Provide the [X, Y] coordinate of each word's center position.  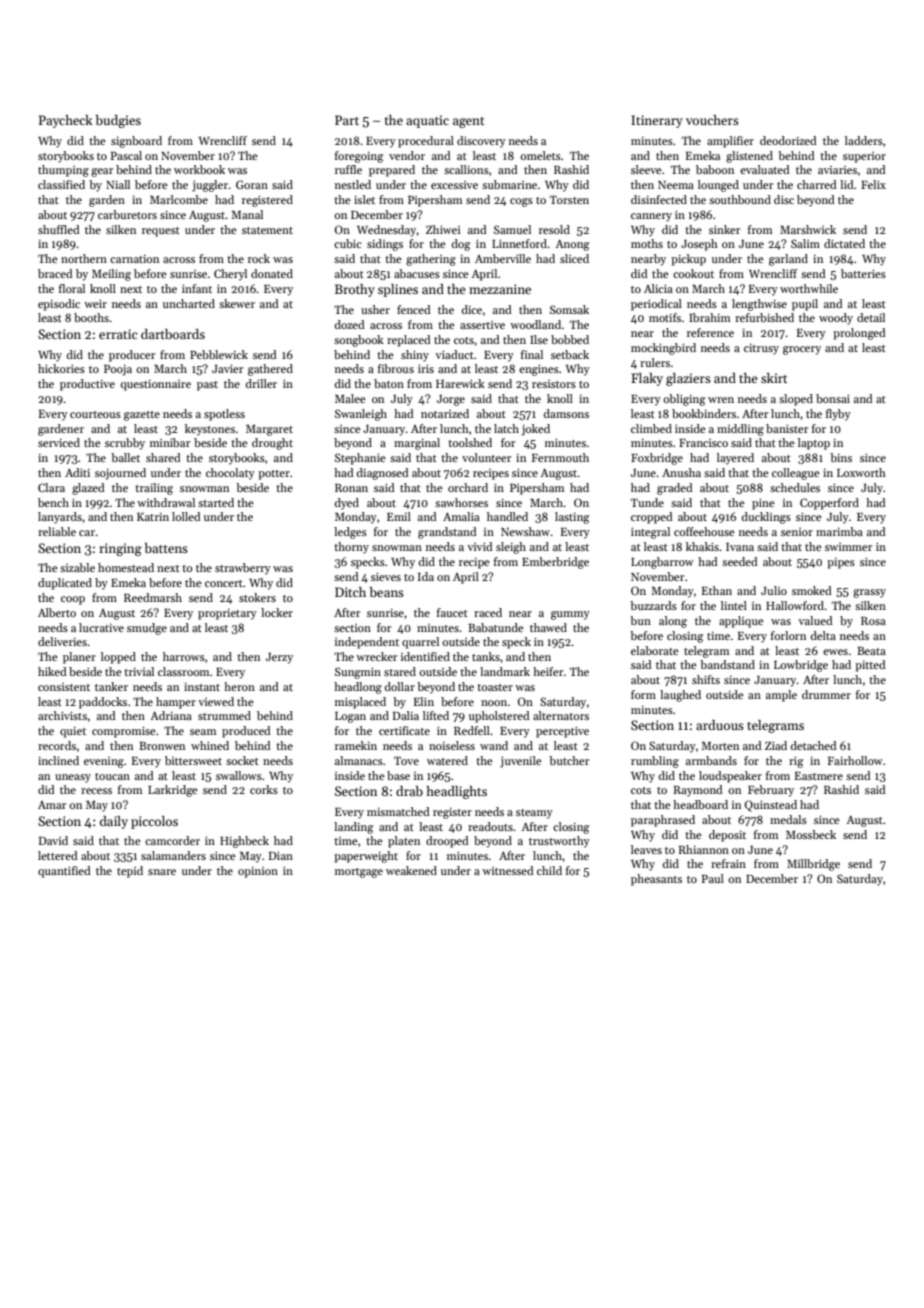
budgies [118, 121]
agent [469, 122]
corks [264, 789]
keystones [210, 430]
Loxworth [861, 472]
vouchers [712, 120]
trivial [139, 671]
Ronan [351, 488]
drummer [826, 694]
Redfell [472, 730]
